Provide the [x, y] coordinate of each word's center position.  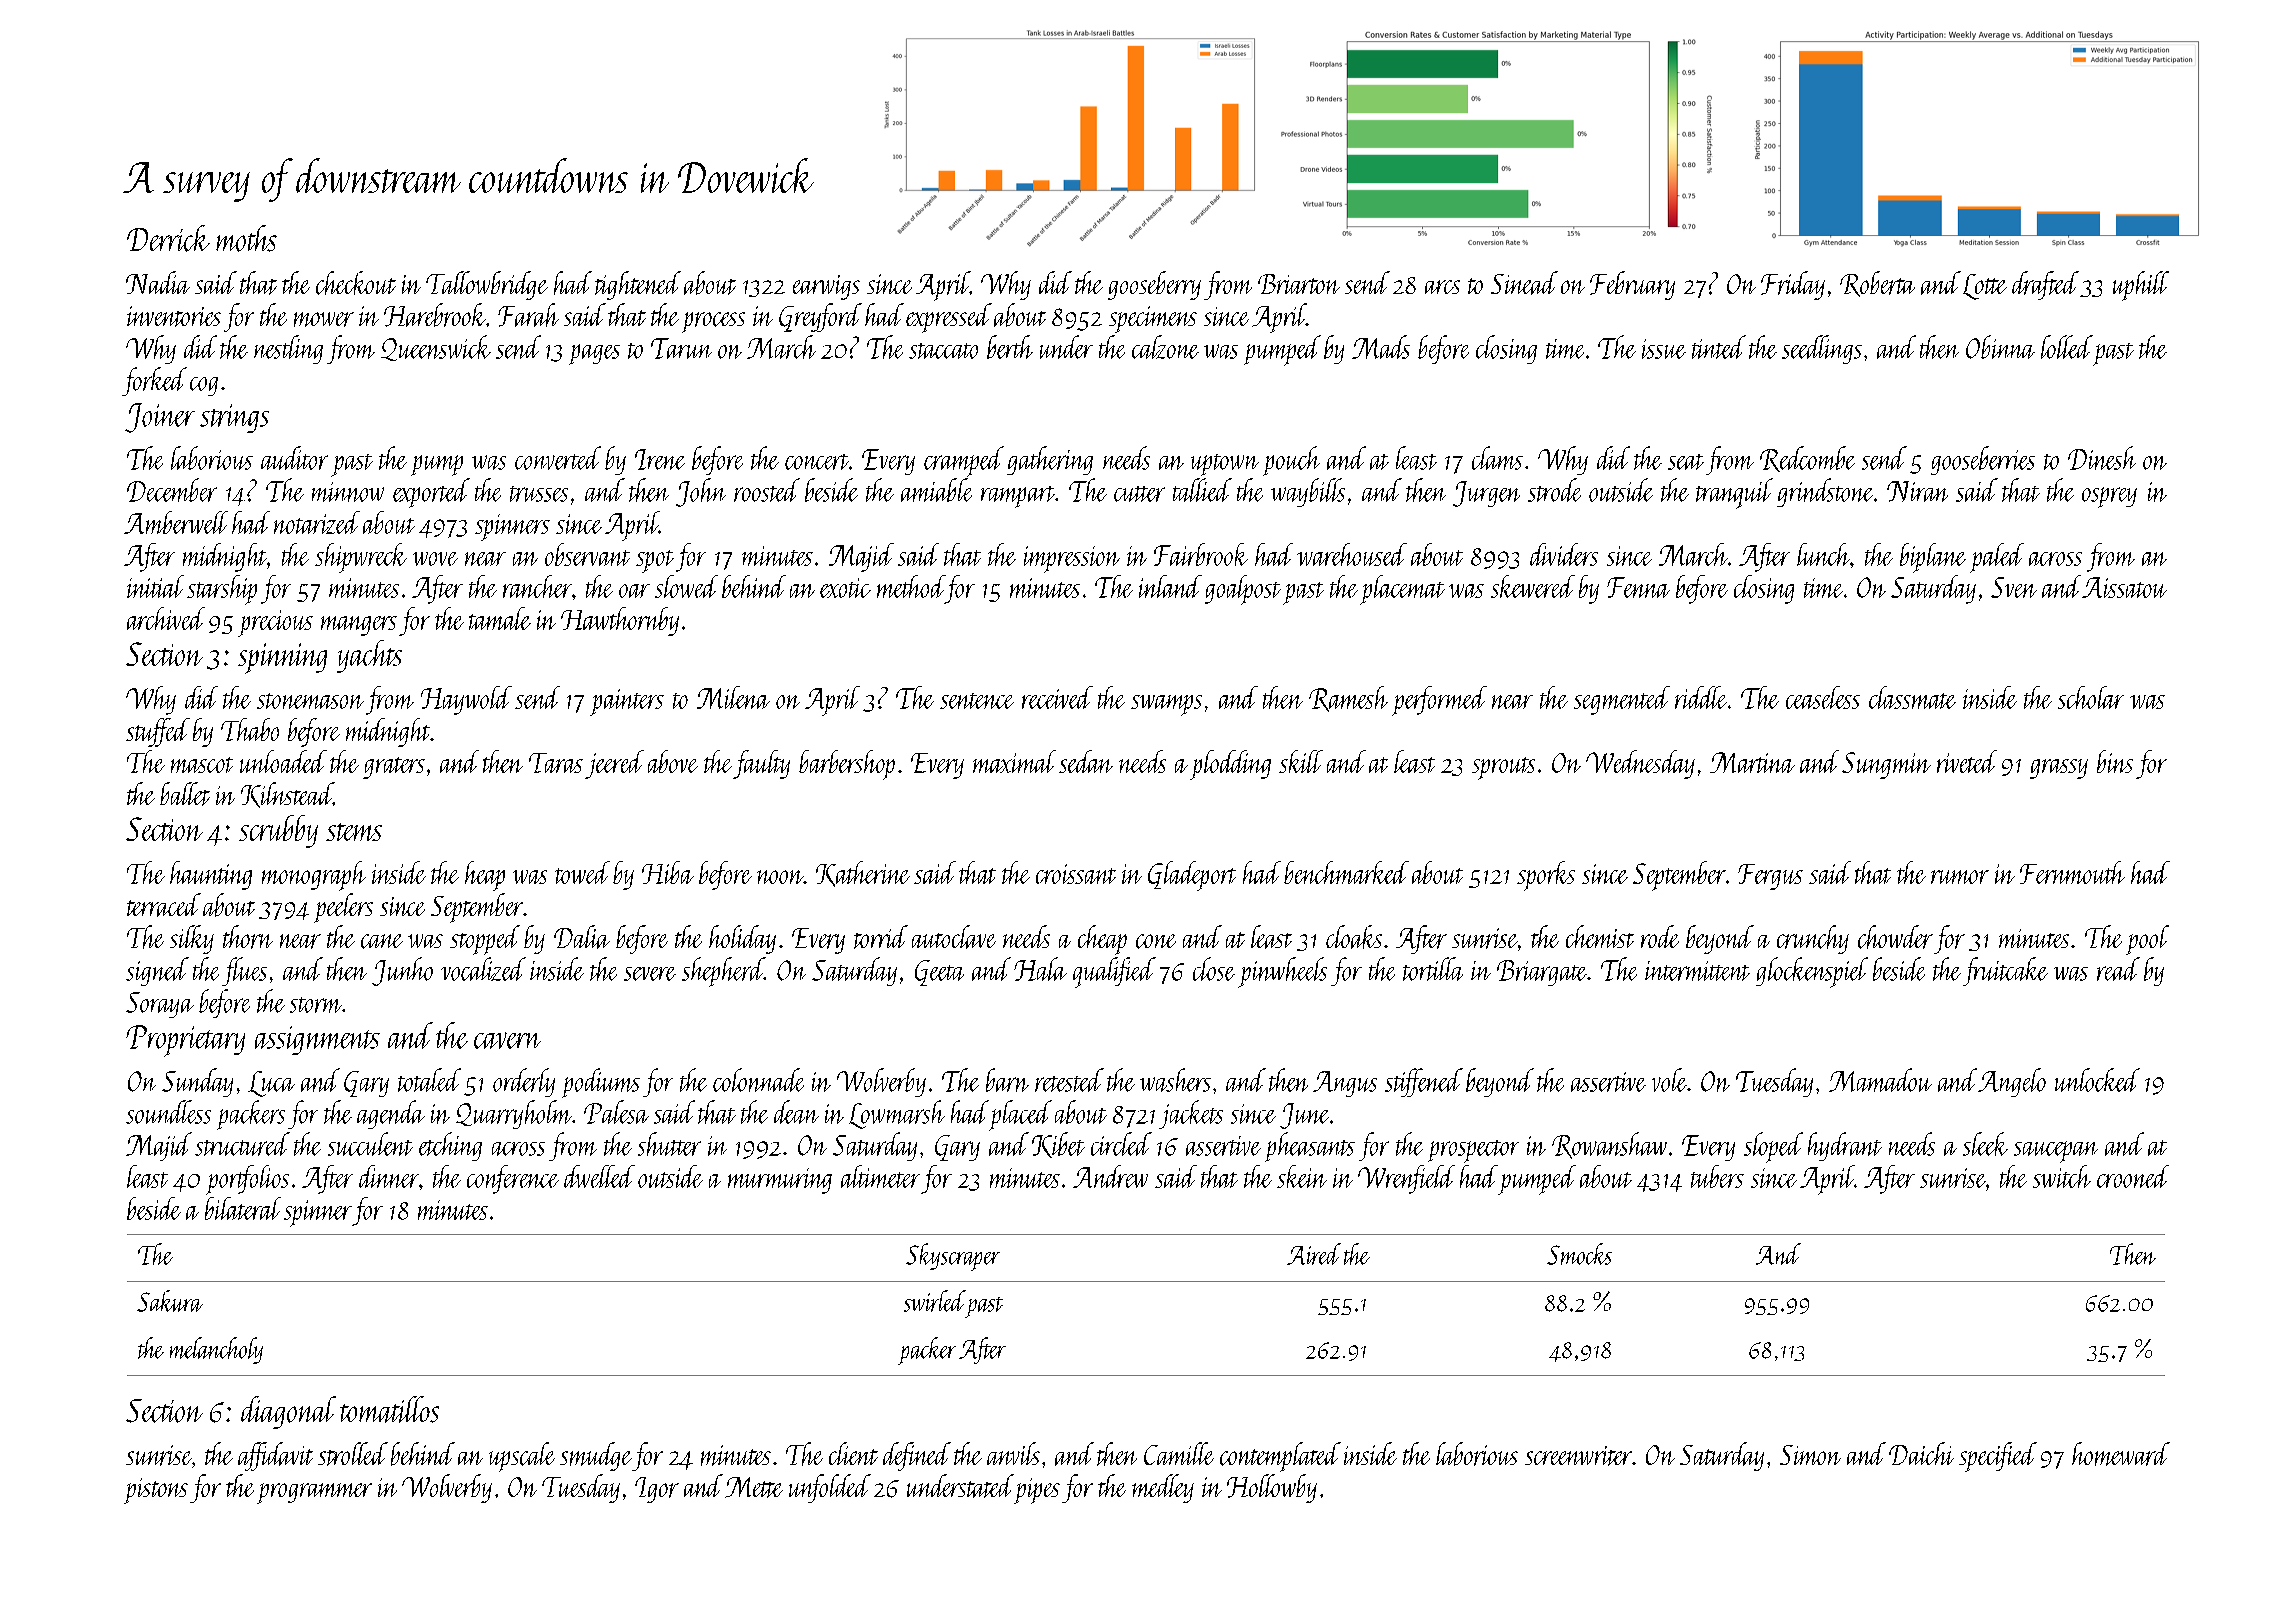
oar [634, 591]
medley [1163, 1488]
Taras [556, 763]
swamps [1166, 705]
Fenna [1638, 587]
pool [2147, 940]
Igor [657, 1490]
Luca [271, 1084]
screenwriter [1578, 1456]
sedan [1086, 761]
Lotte [1985, 287]
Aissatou [2124, 587]
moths [246, 238]
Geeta [939, 973]
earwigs [826, 287]
